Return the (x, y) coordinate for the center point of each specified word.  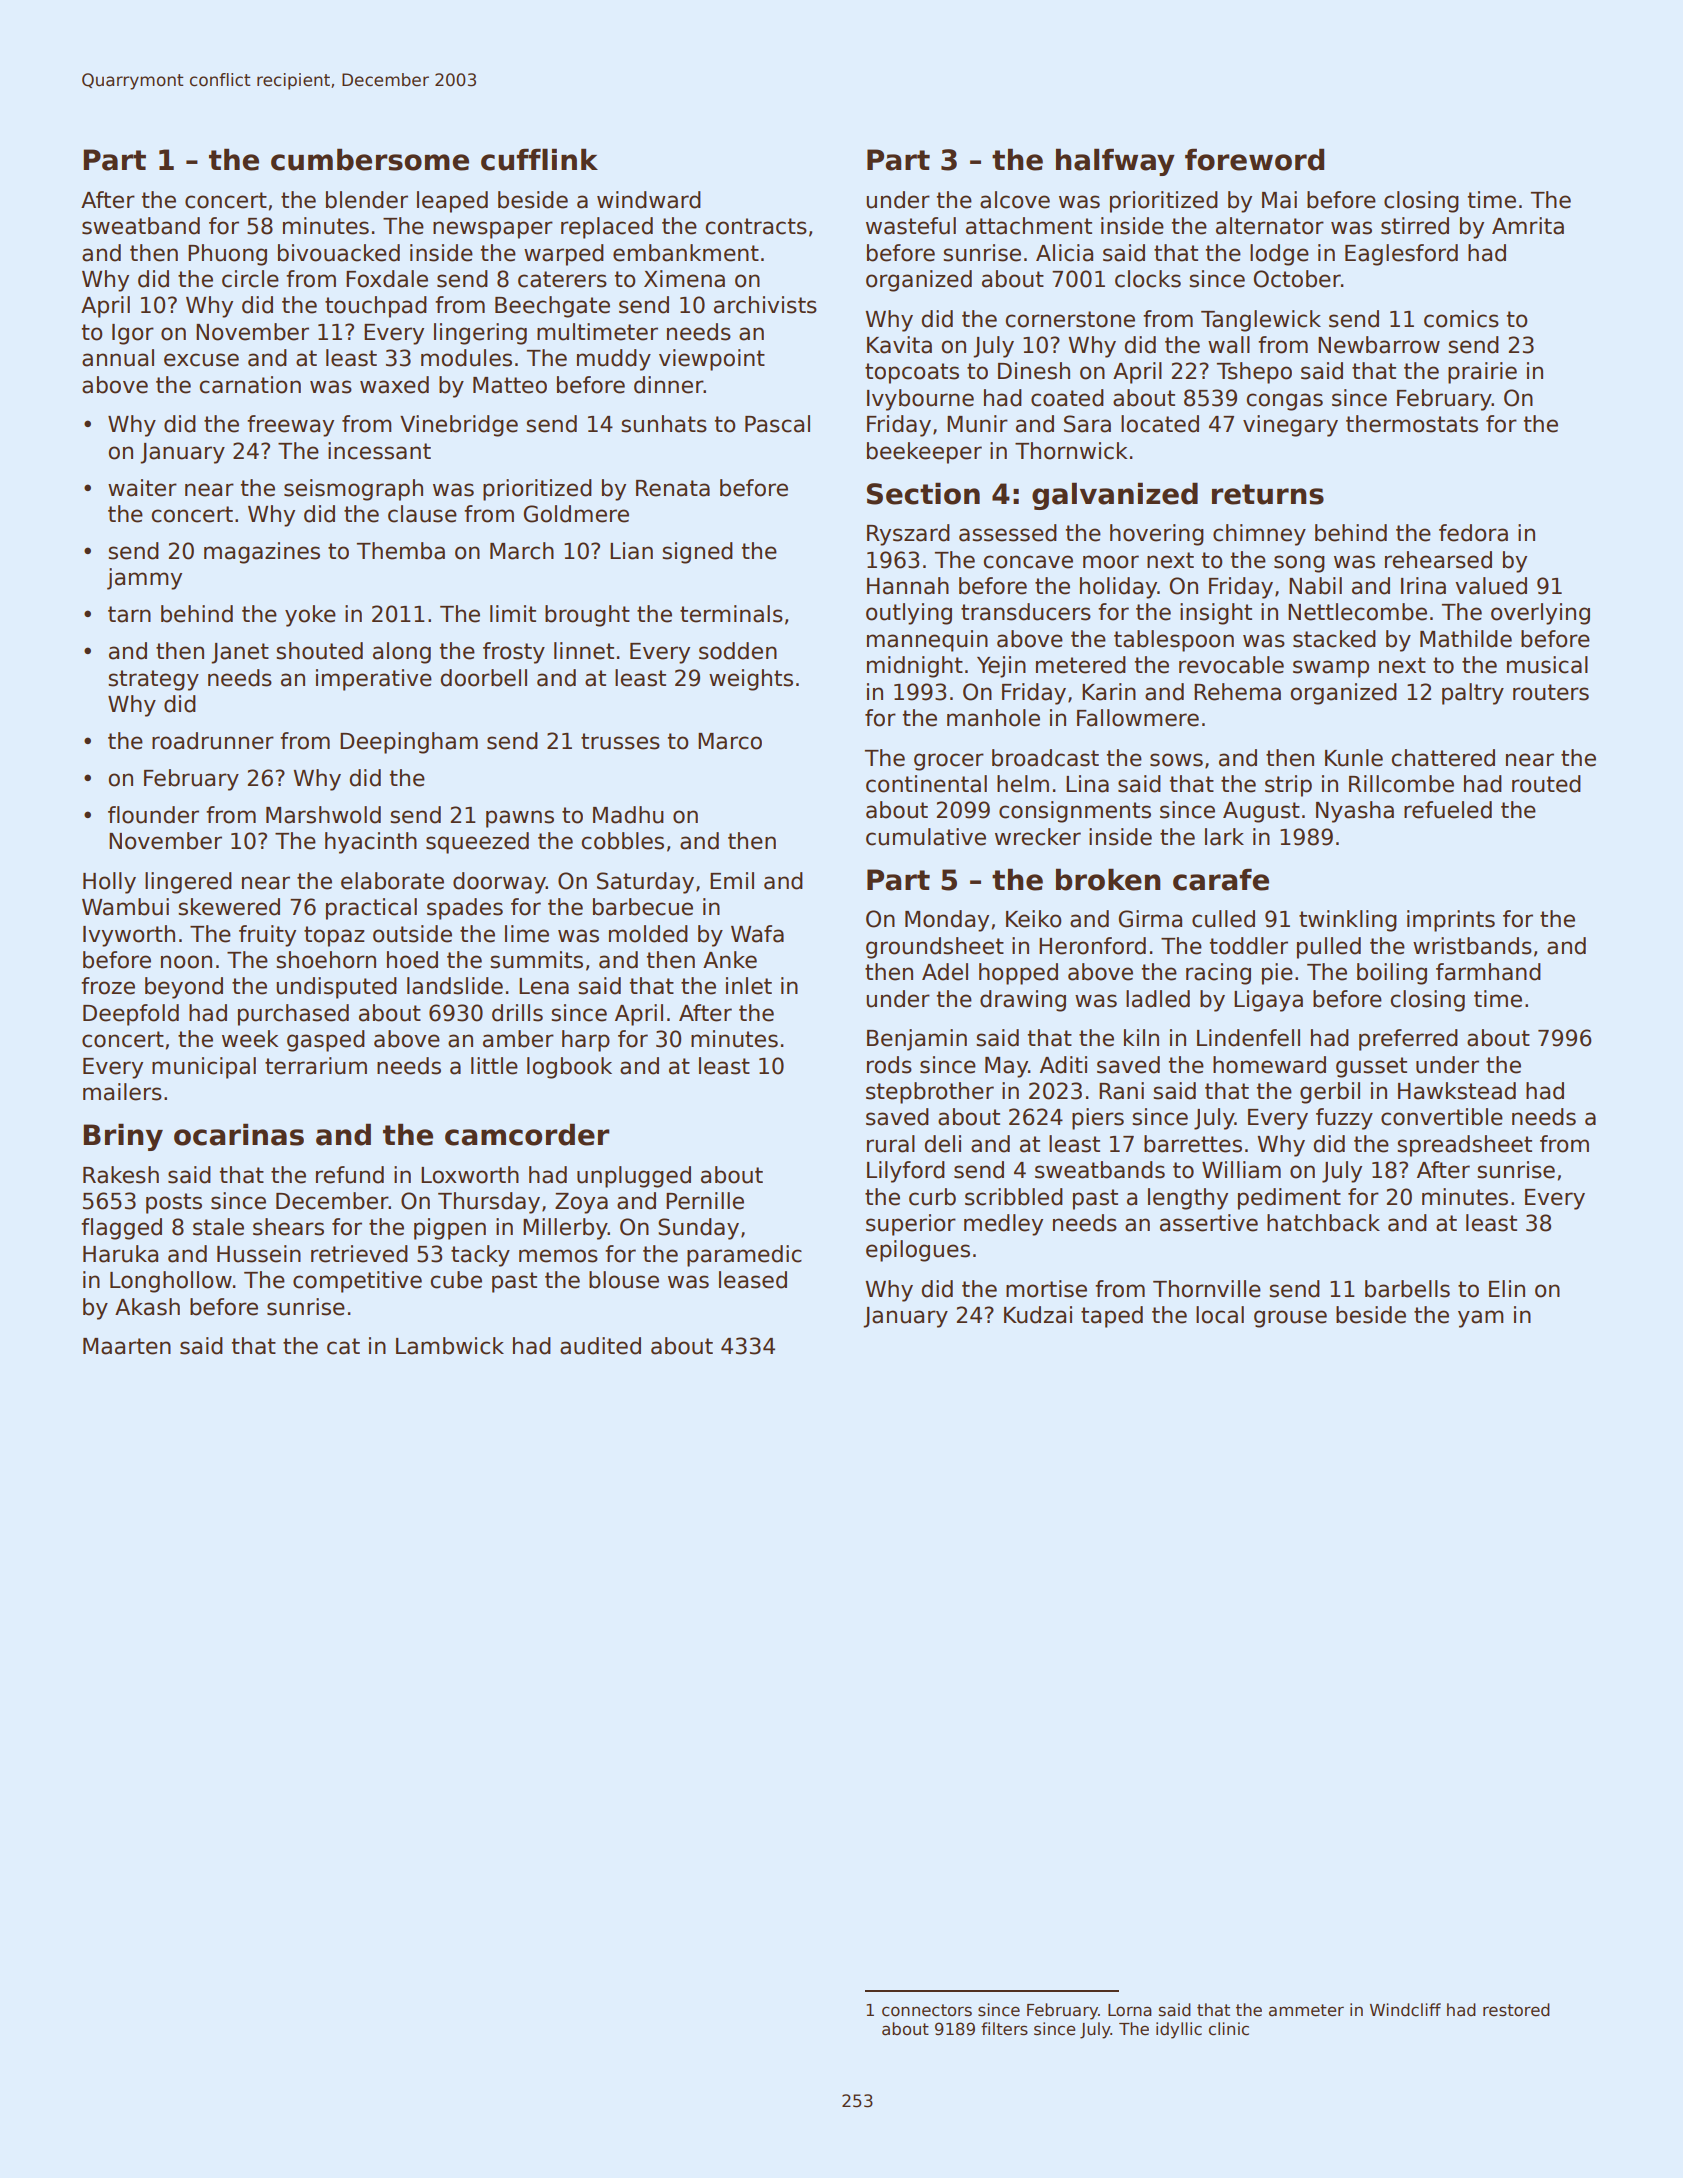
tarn (129, 614)
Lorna (1129, 2010)
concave (1028, 562)
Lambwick (450, 1346)
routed (1546, 784)
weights (751, 680)
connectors (927, 2010)
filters (1004, 2029)
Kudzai (1038, 1315)
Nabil (1315, 586)
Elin (1507, 1288)
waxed (394, 385)
